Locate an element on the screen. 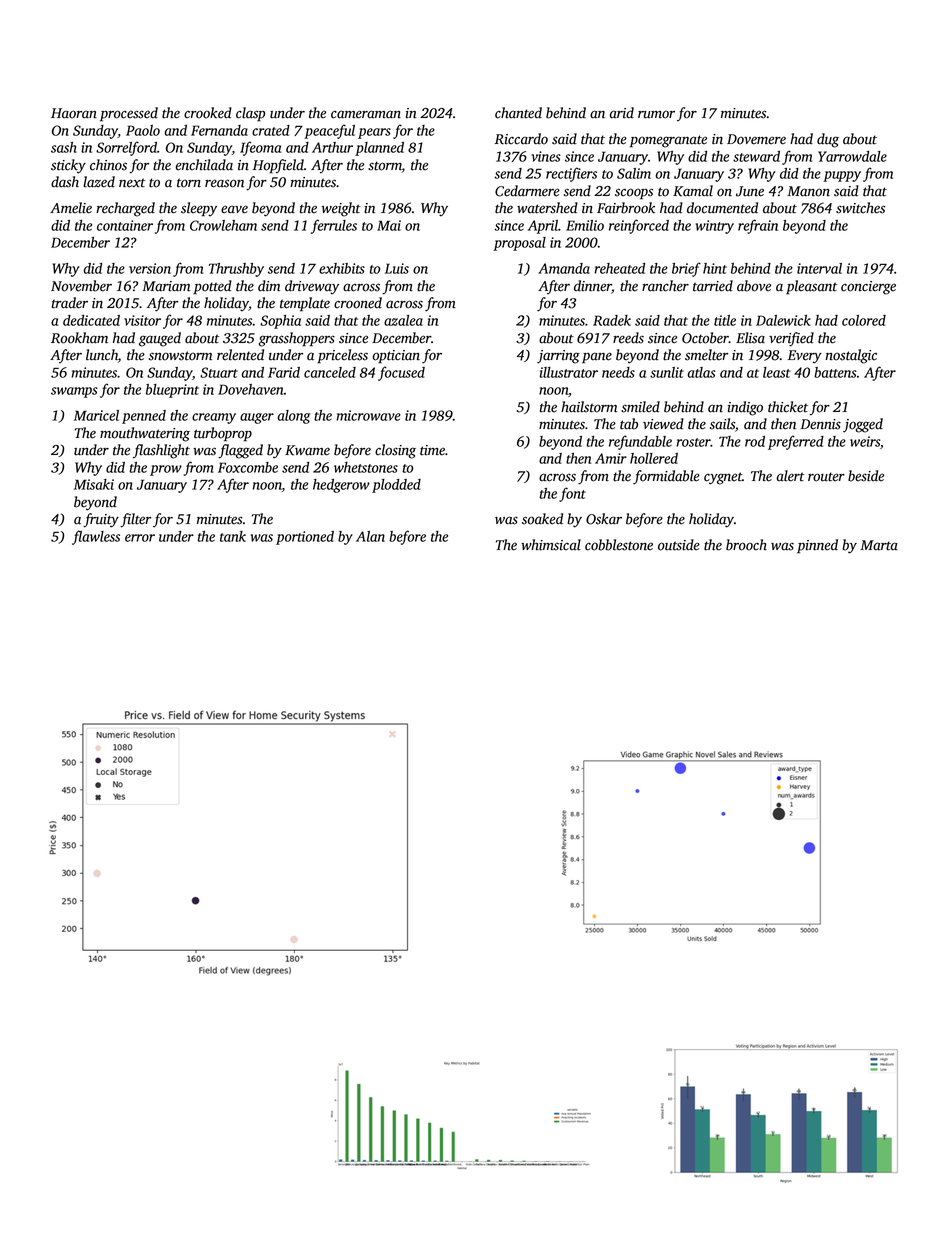  Crowleham is located at coordinates (223, 225).
